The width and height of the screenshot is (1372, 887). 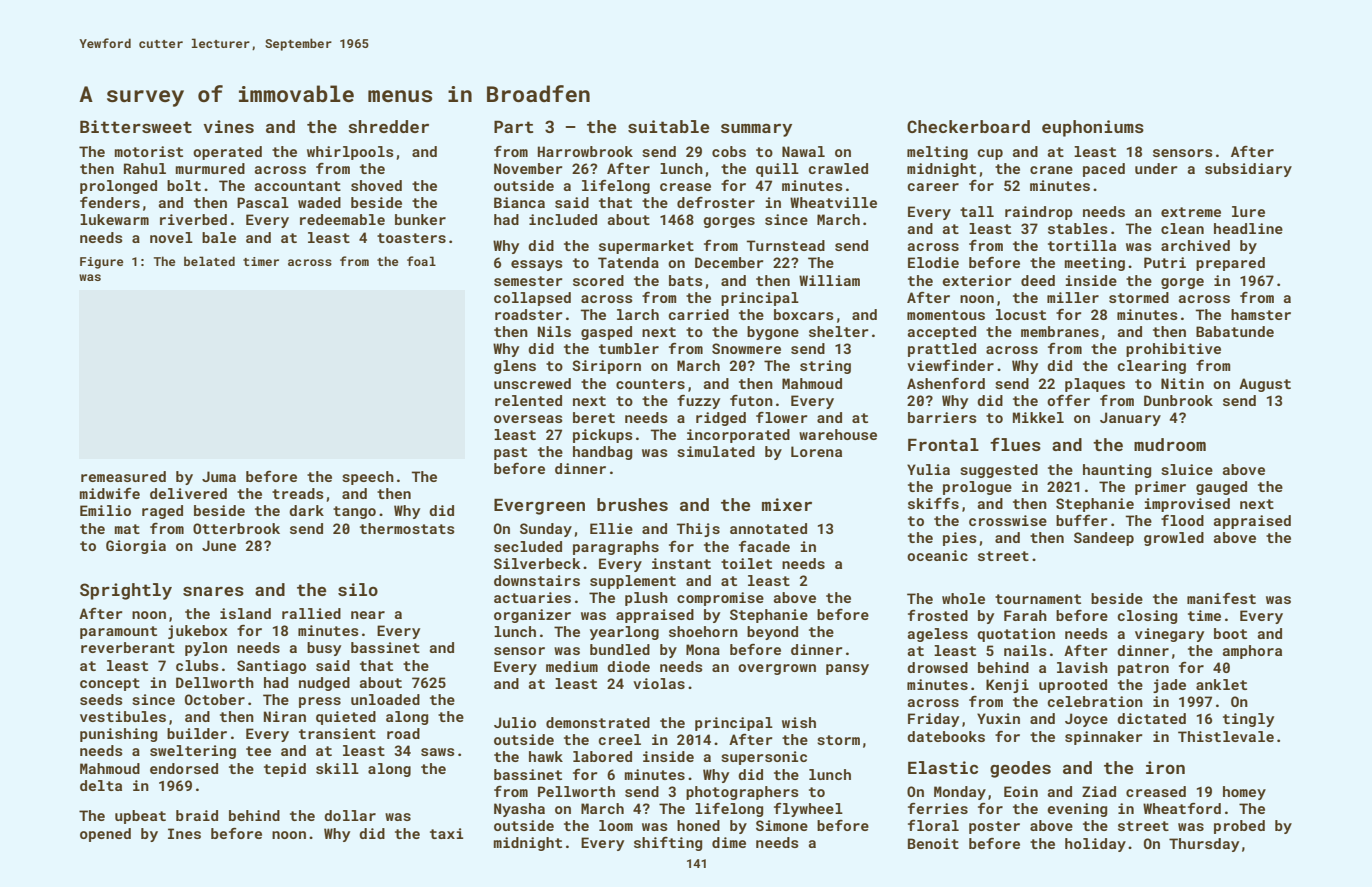 I want to click on cup, so click(x=990, y=154).
